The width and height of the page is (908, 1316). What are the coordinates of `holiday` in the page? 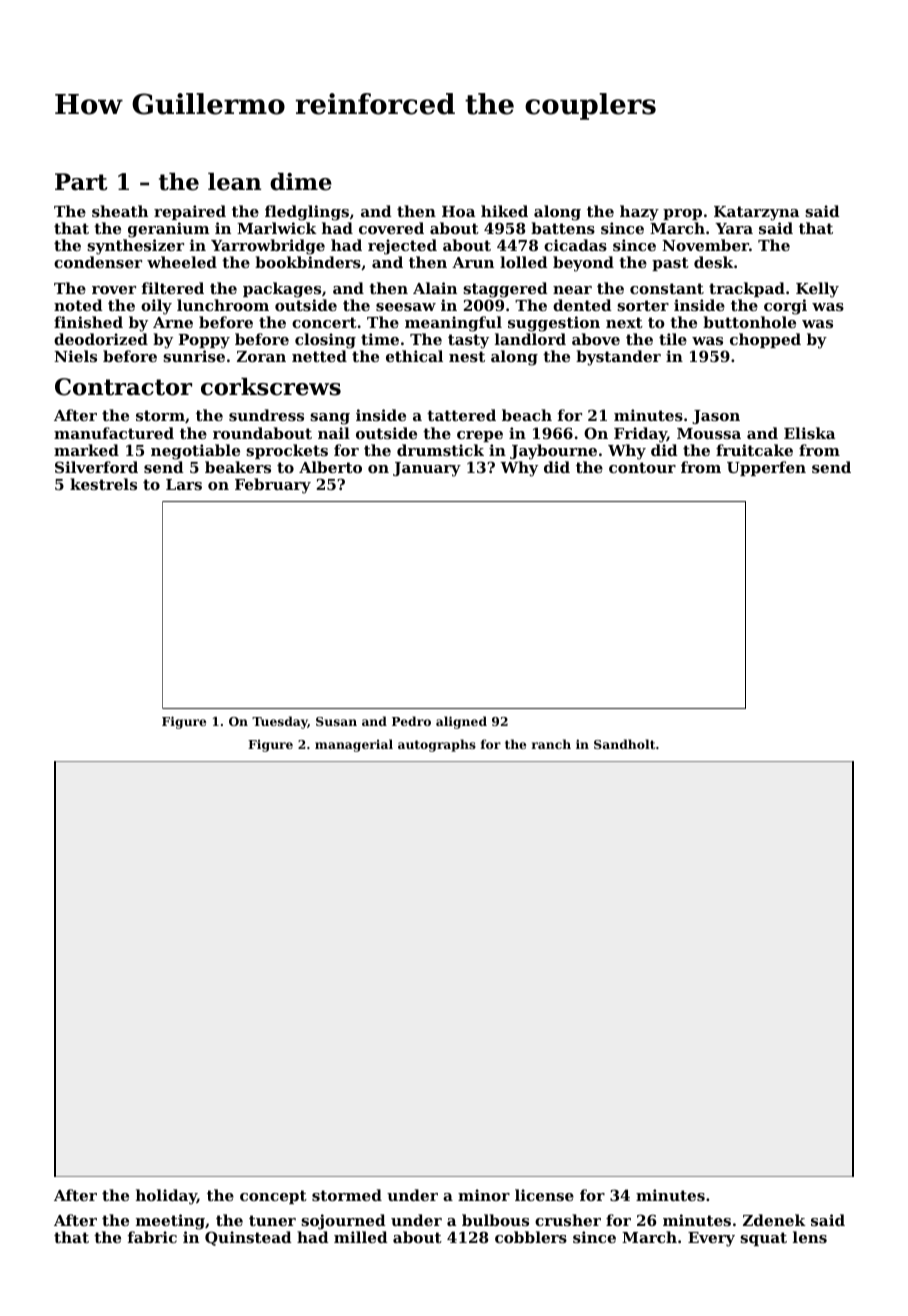 It's located at (166, 1197).
